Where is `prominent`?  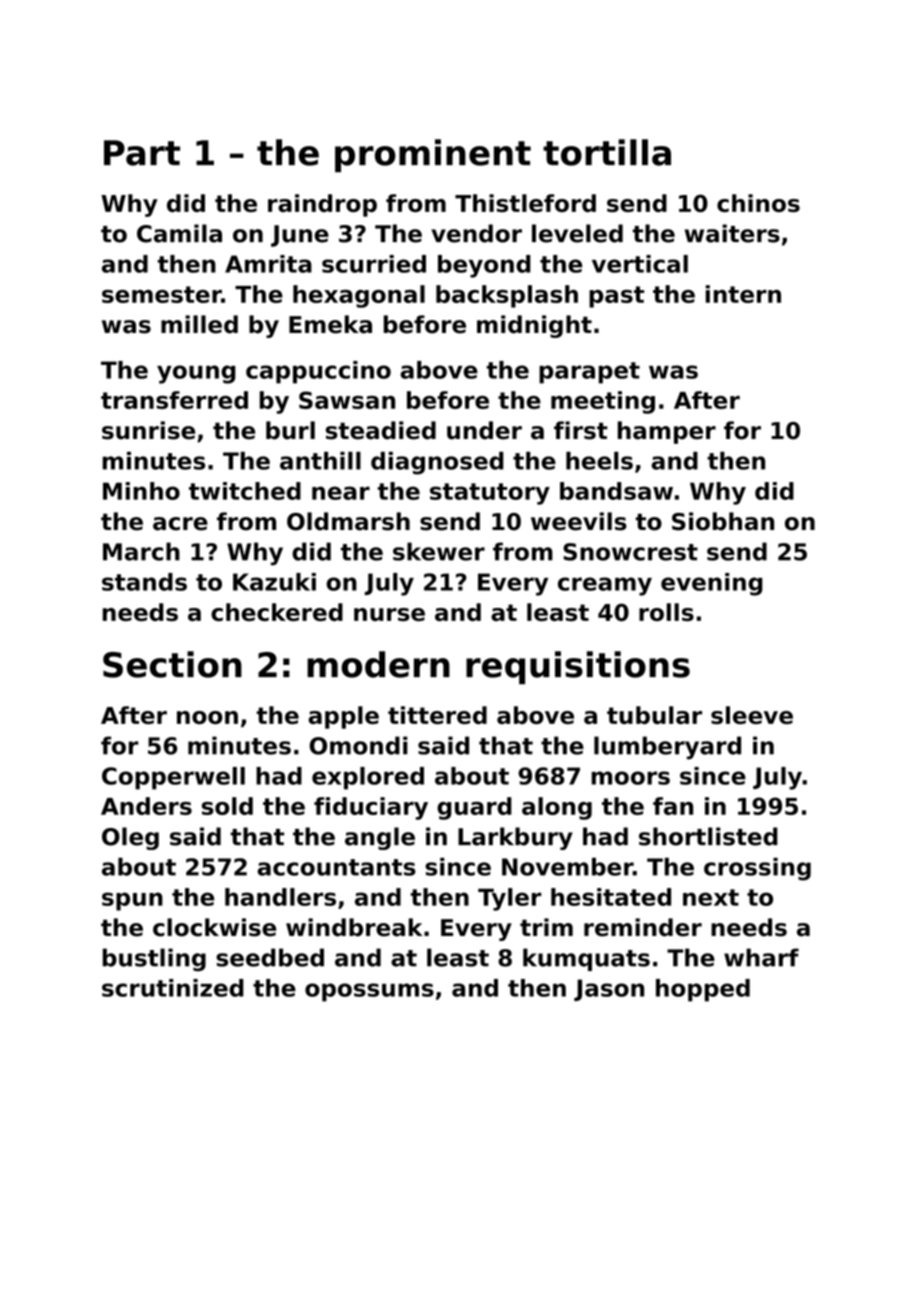
prominent is located at coordinates (433, 155).
